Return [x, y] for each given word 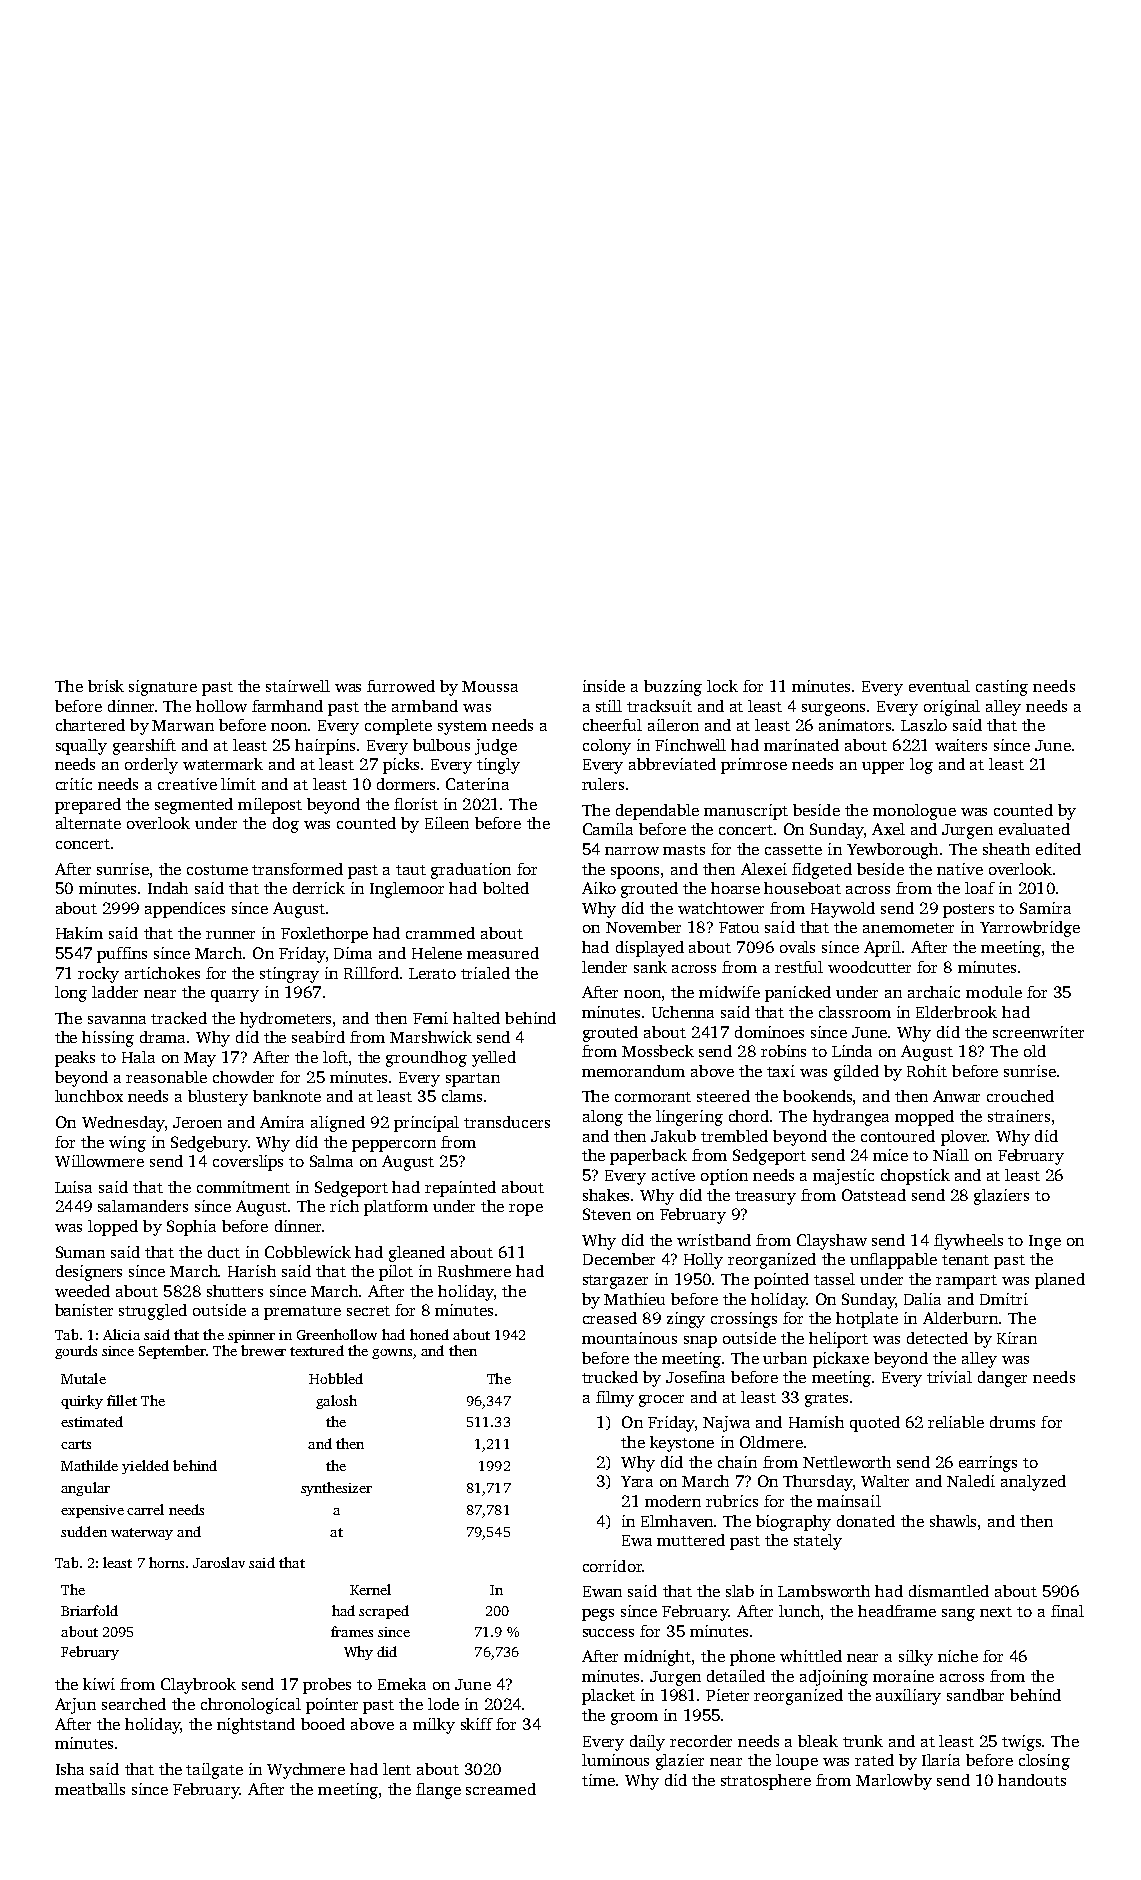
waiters [961, 745]
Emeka [402, 1684]
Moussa [490, 686]
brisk [106, 686]
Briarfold [89, 1610]
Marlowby [894, 1782]
